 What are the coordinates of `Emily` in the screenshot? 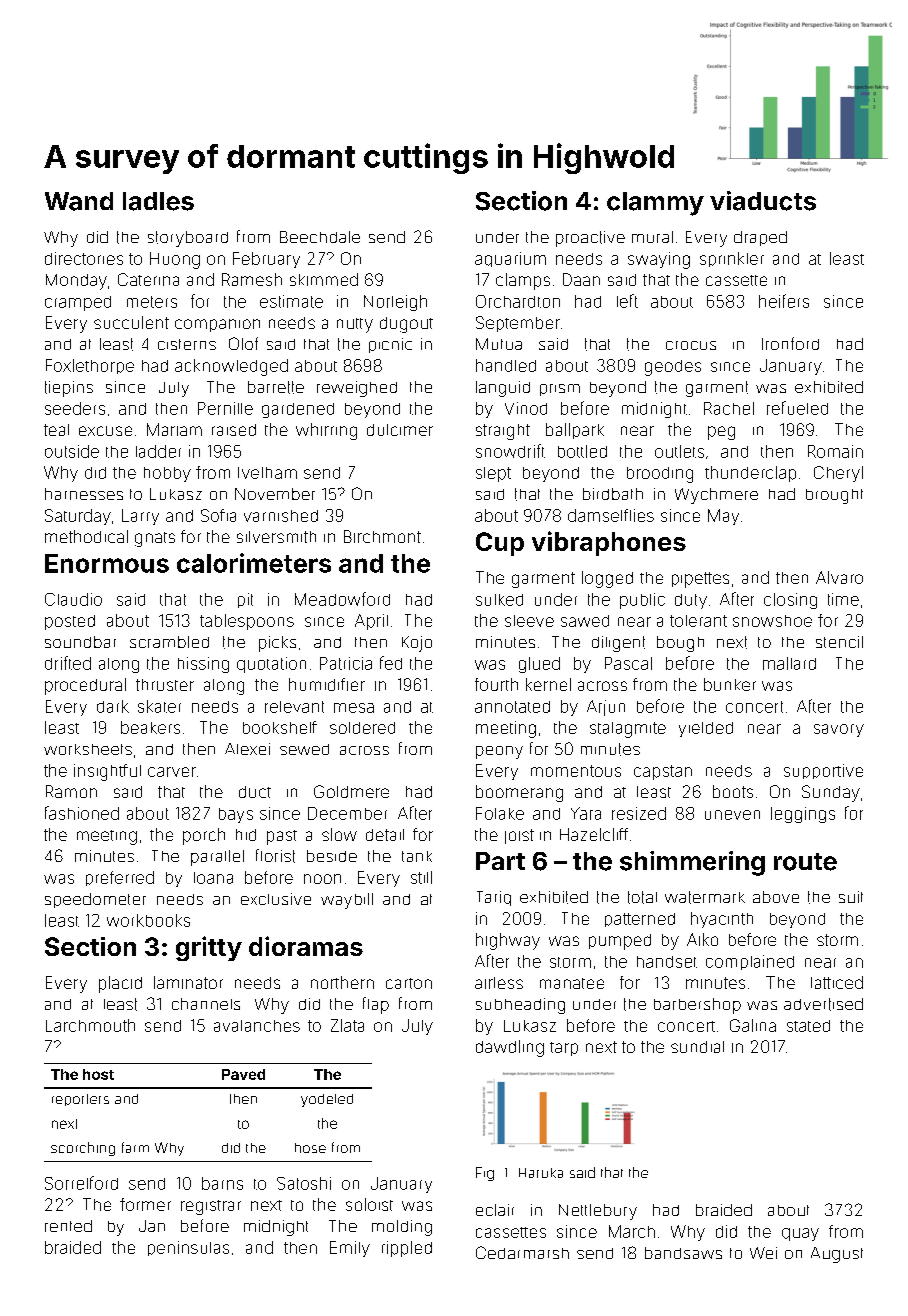 It's located at (350, 1249).
